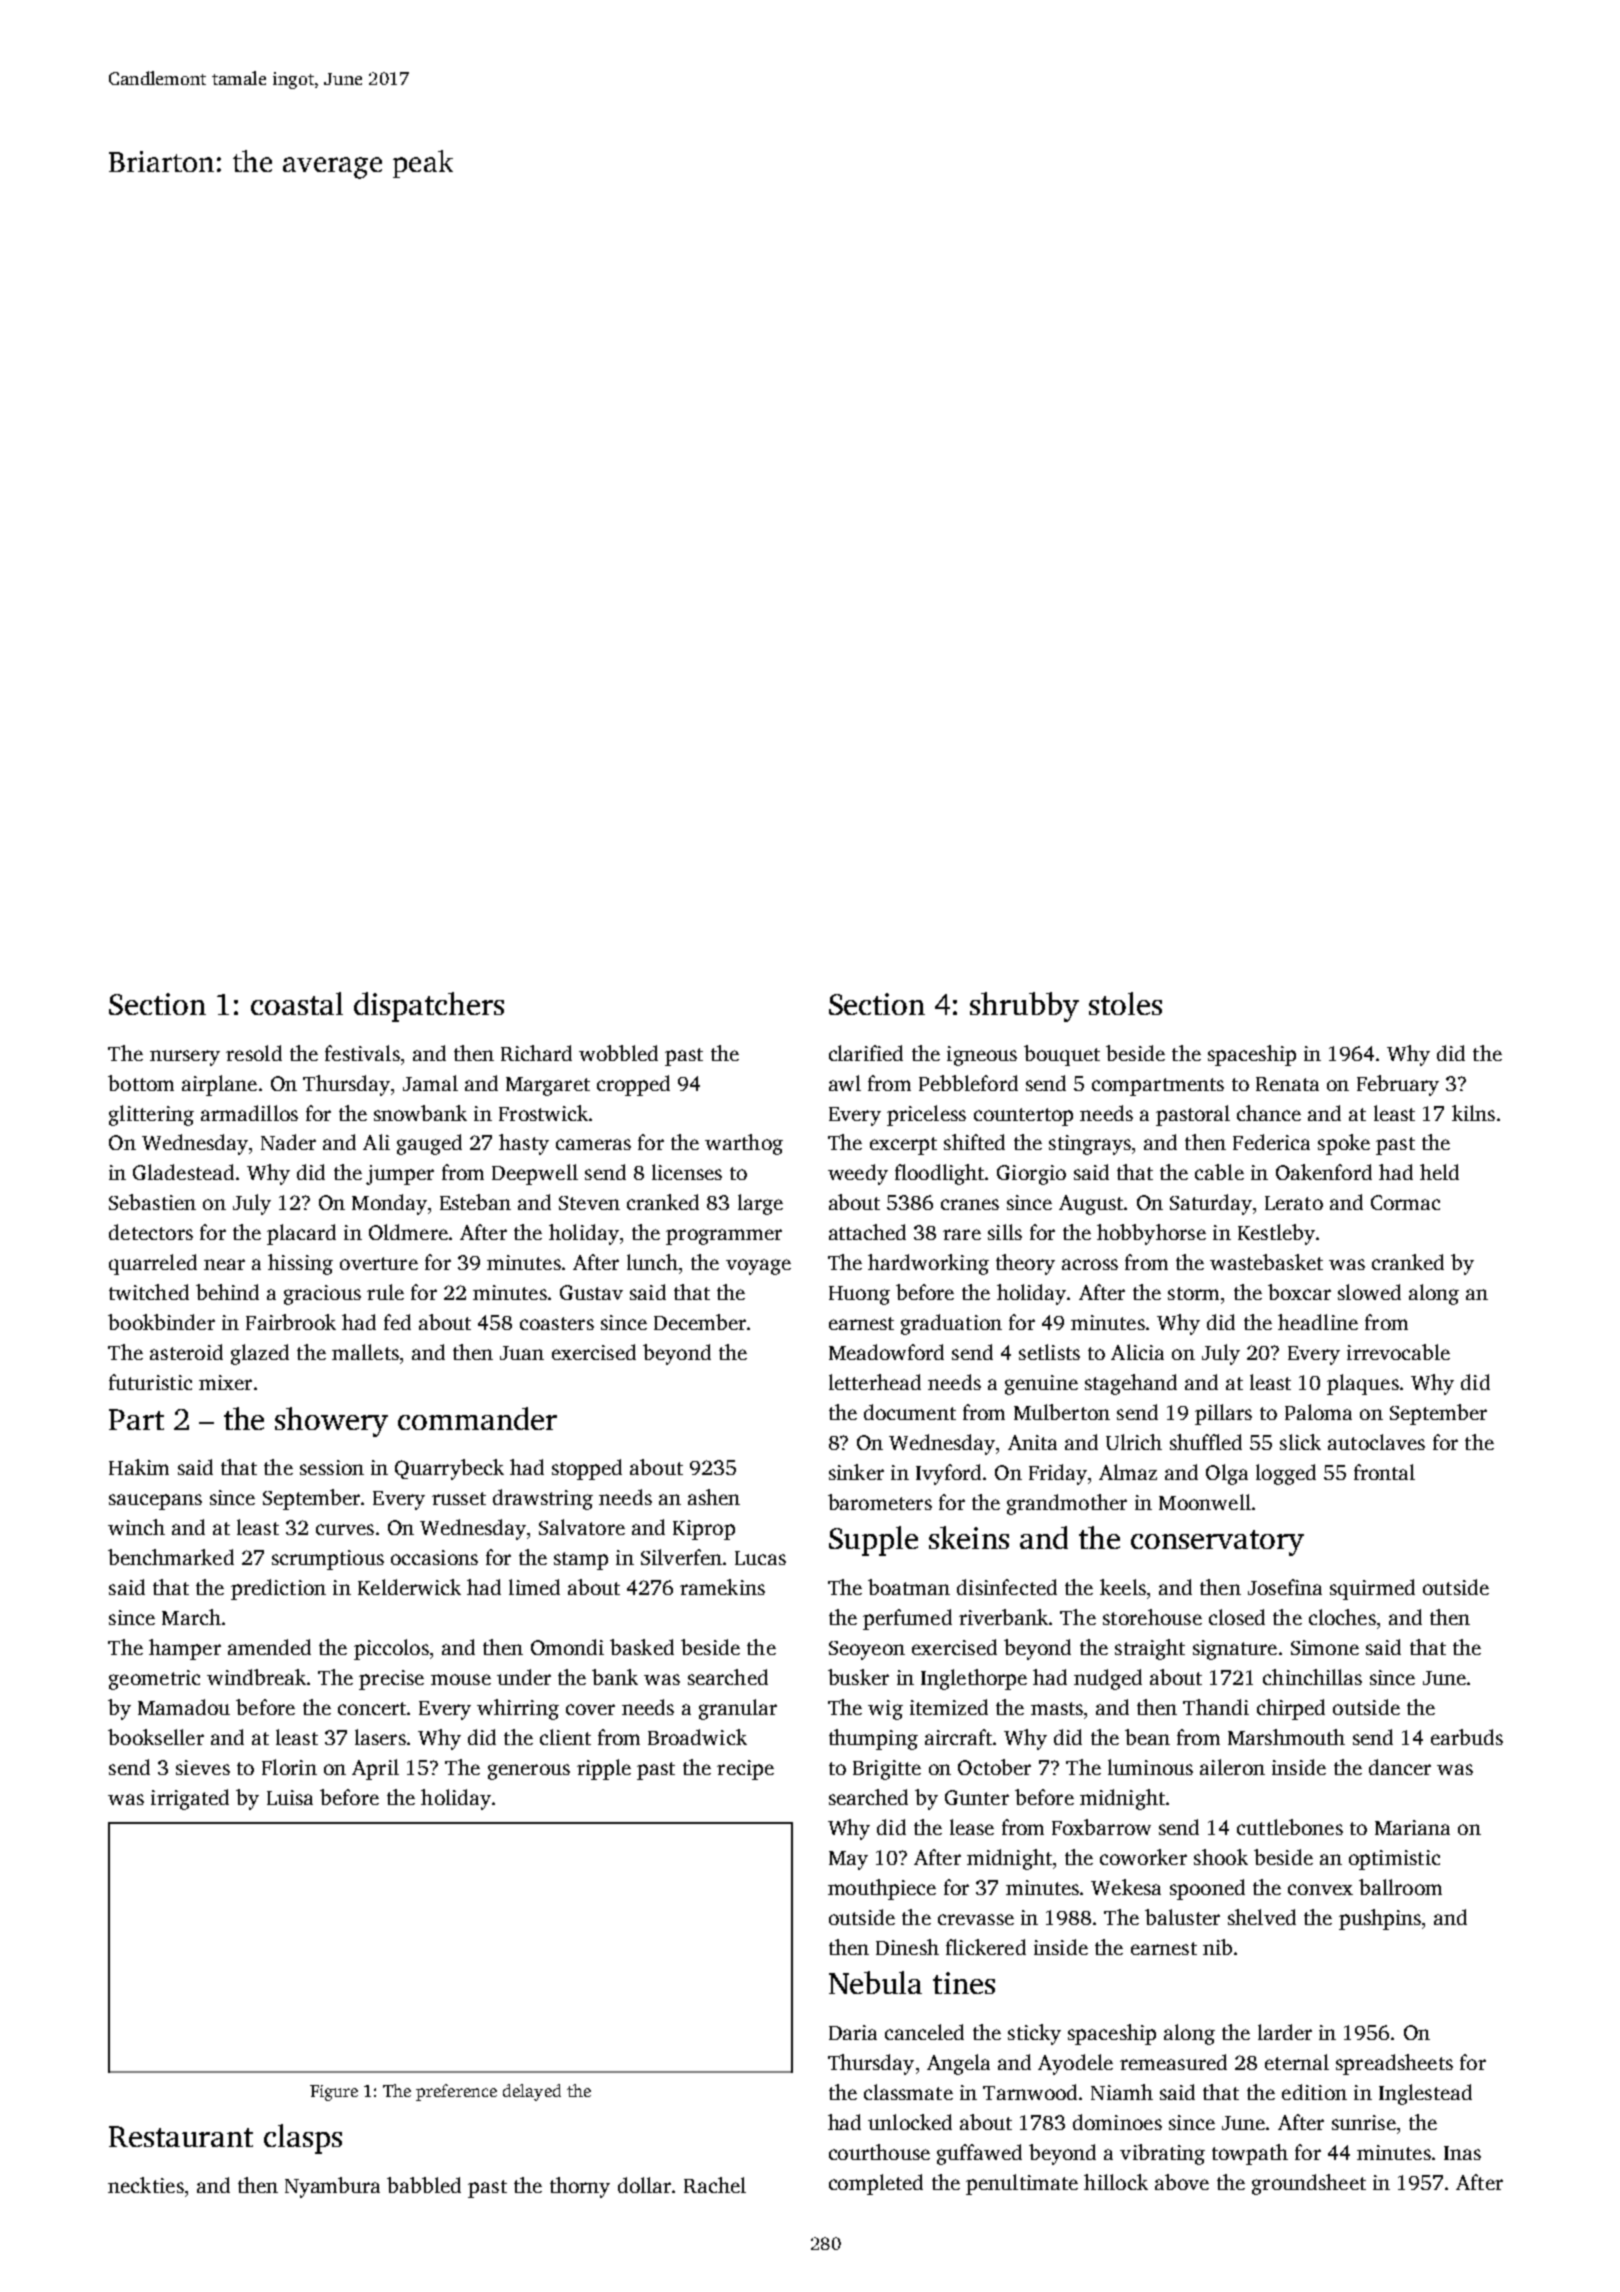  I want to click on Federica, so click(1271, 1142).
